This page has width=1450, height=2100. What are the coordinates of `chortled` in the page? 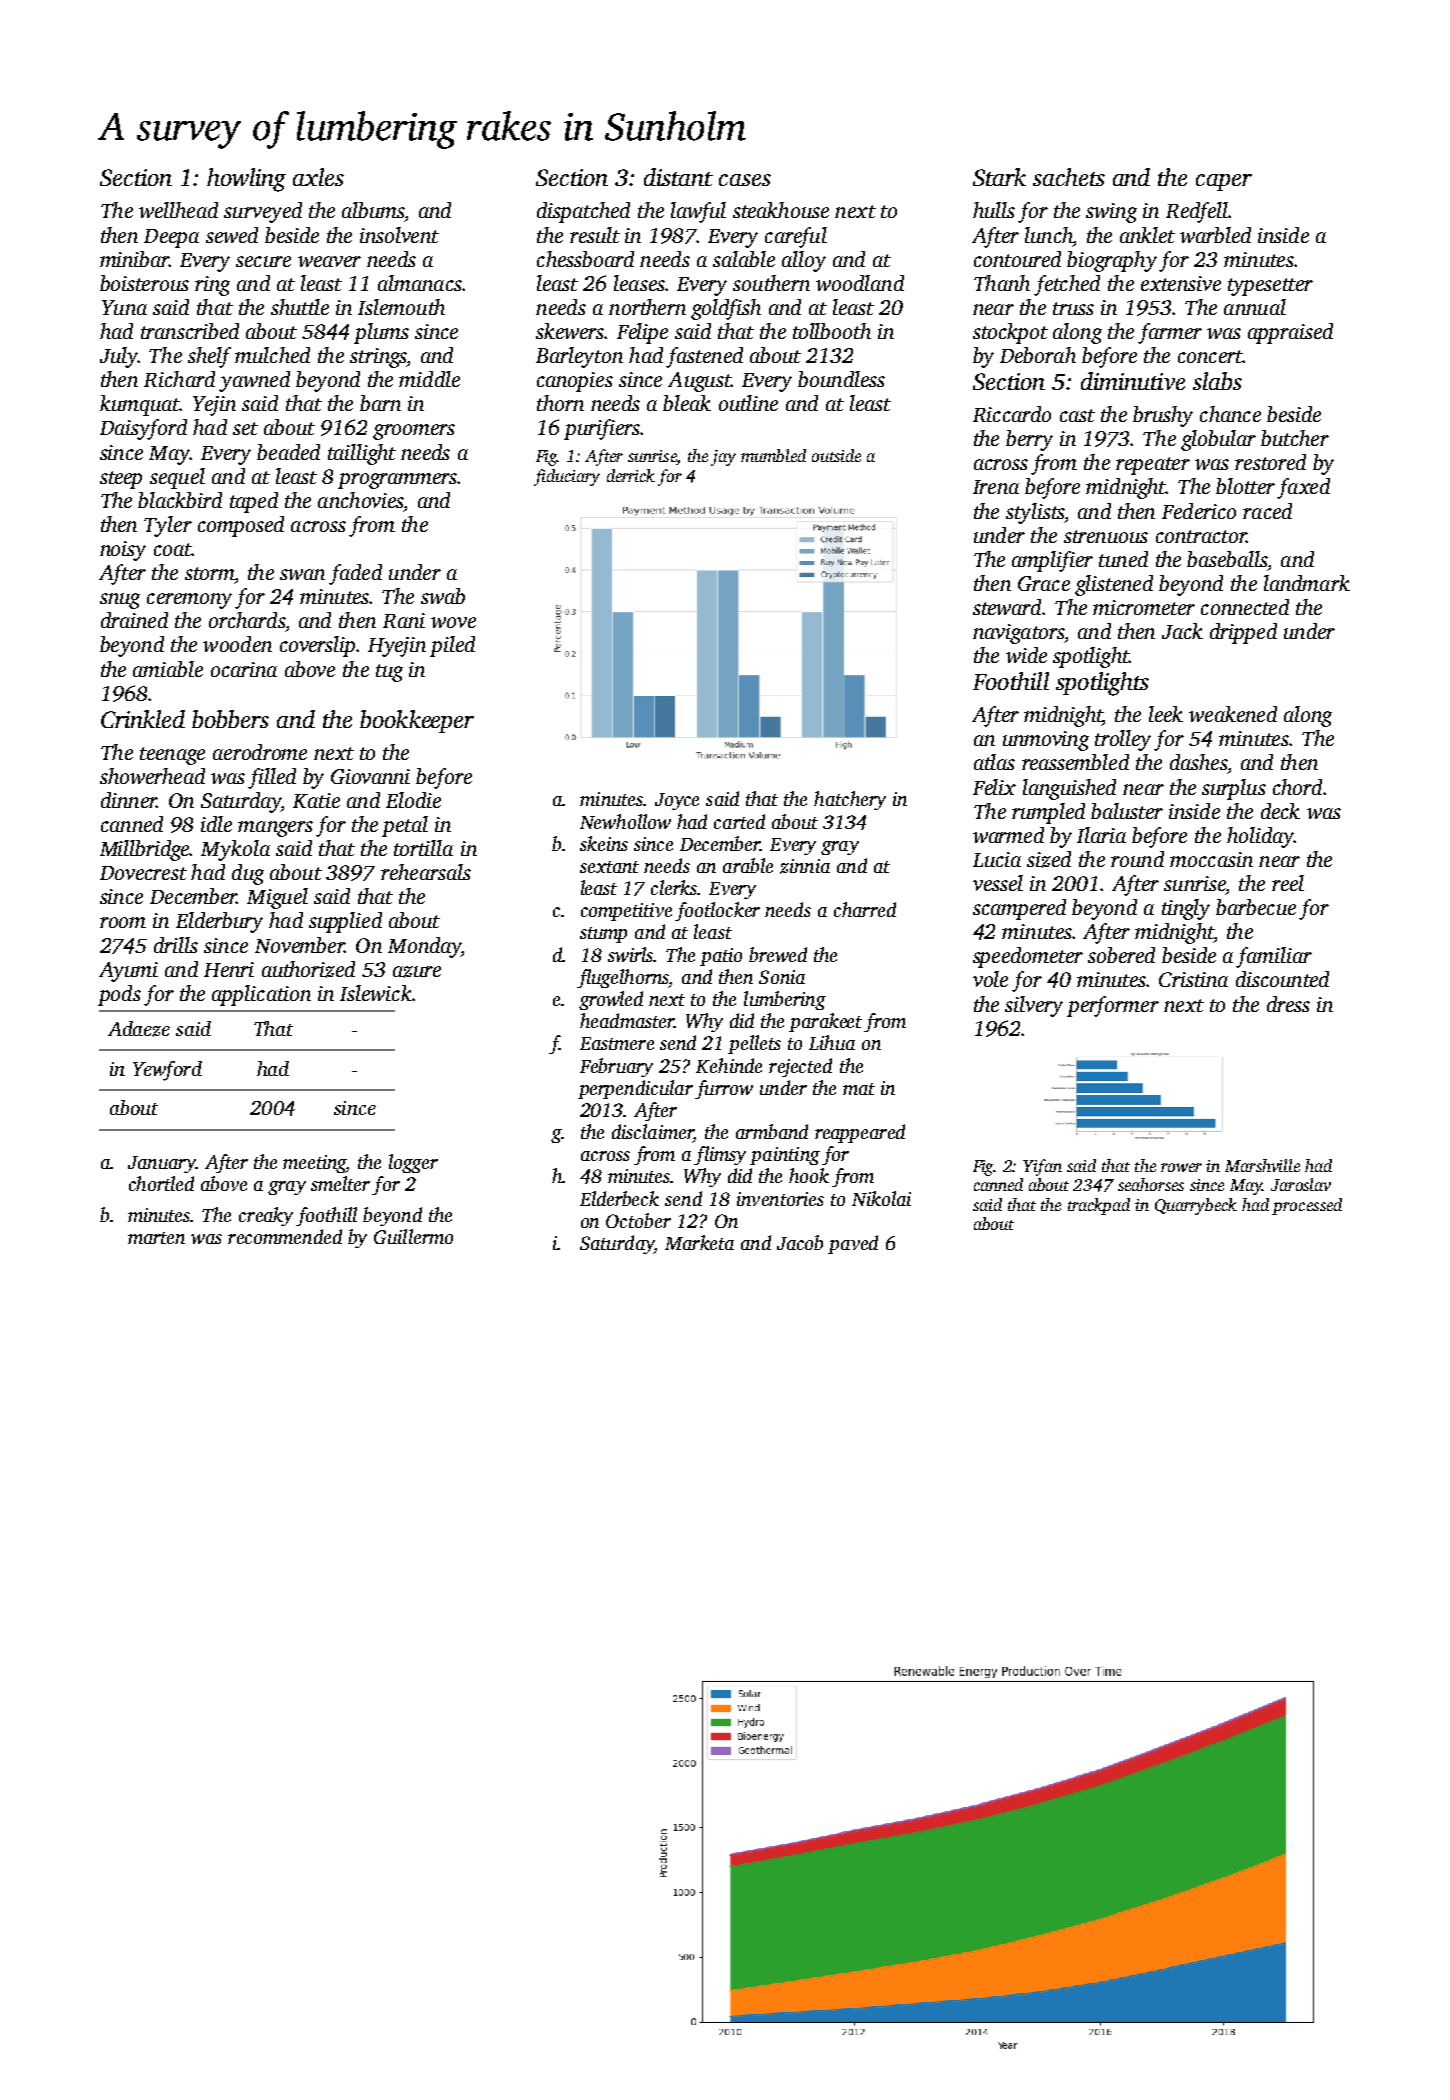 It's located at (161, 1183).
